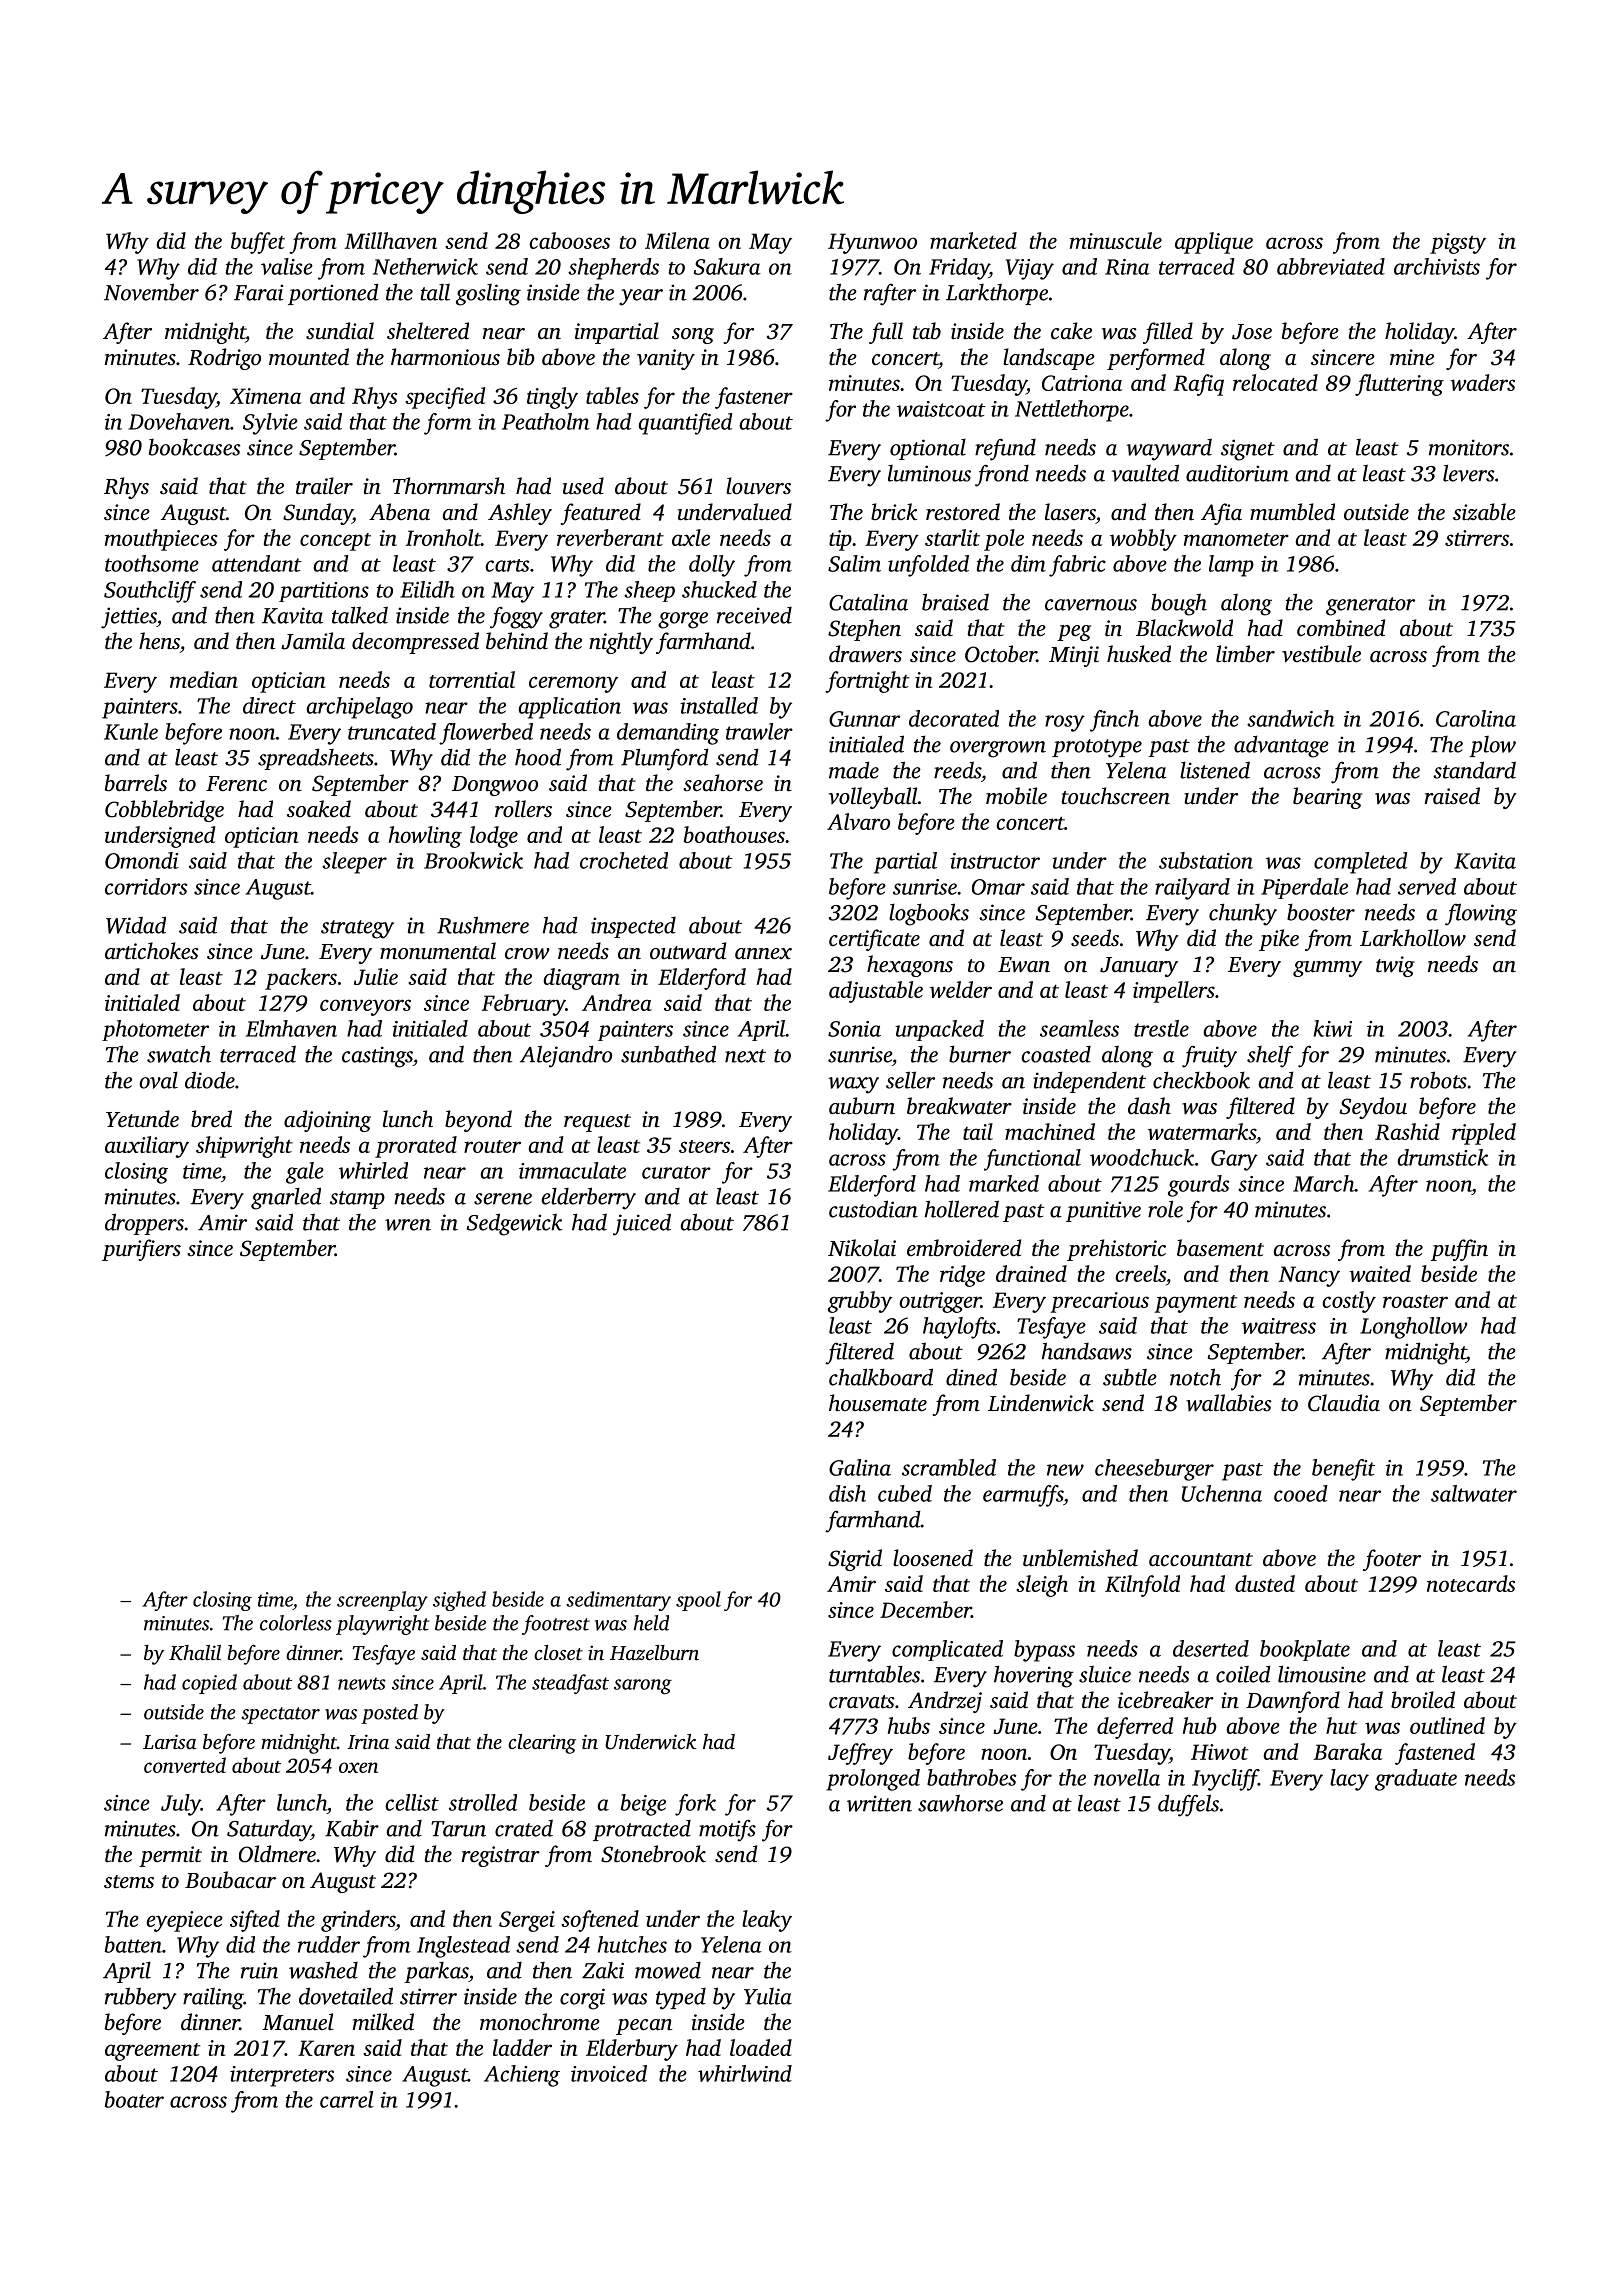 This document has width=1620, height=2292. Describe the element at coordinates (761, 2047) in the document. I see `loaded` at that location.
